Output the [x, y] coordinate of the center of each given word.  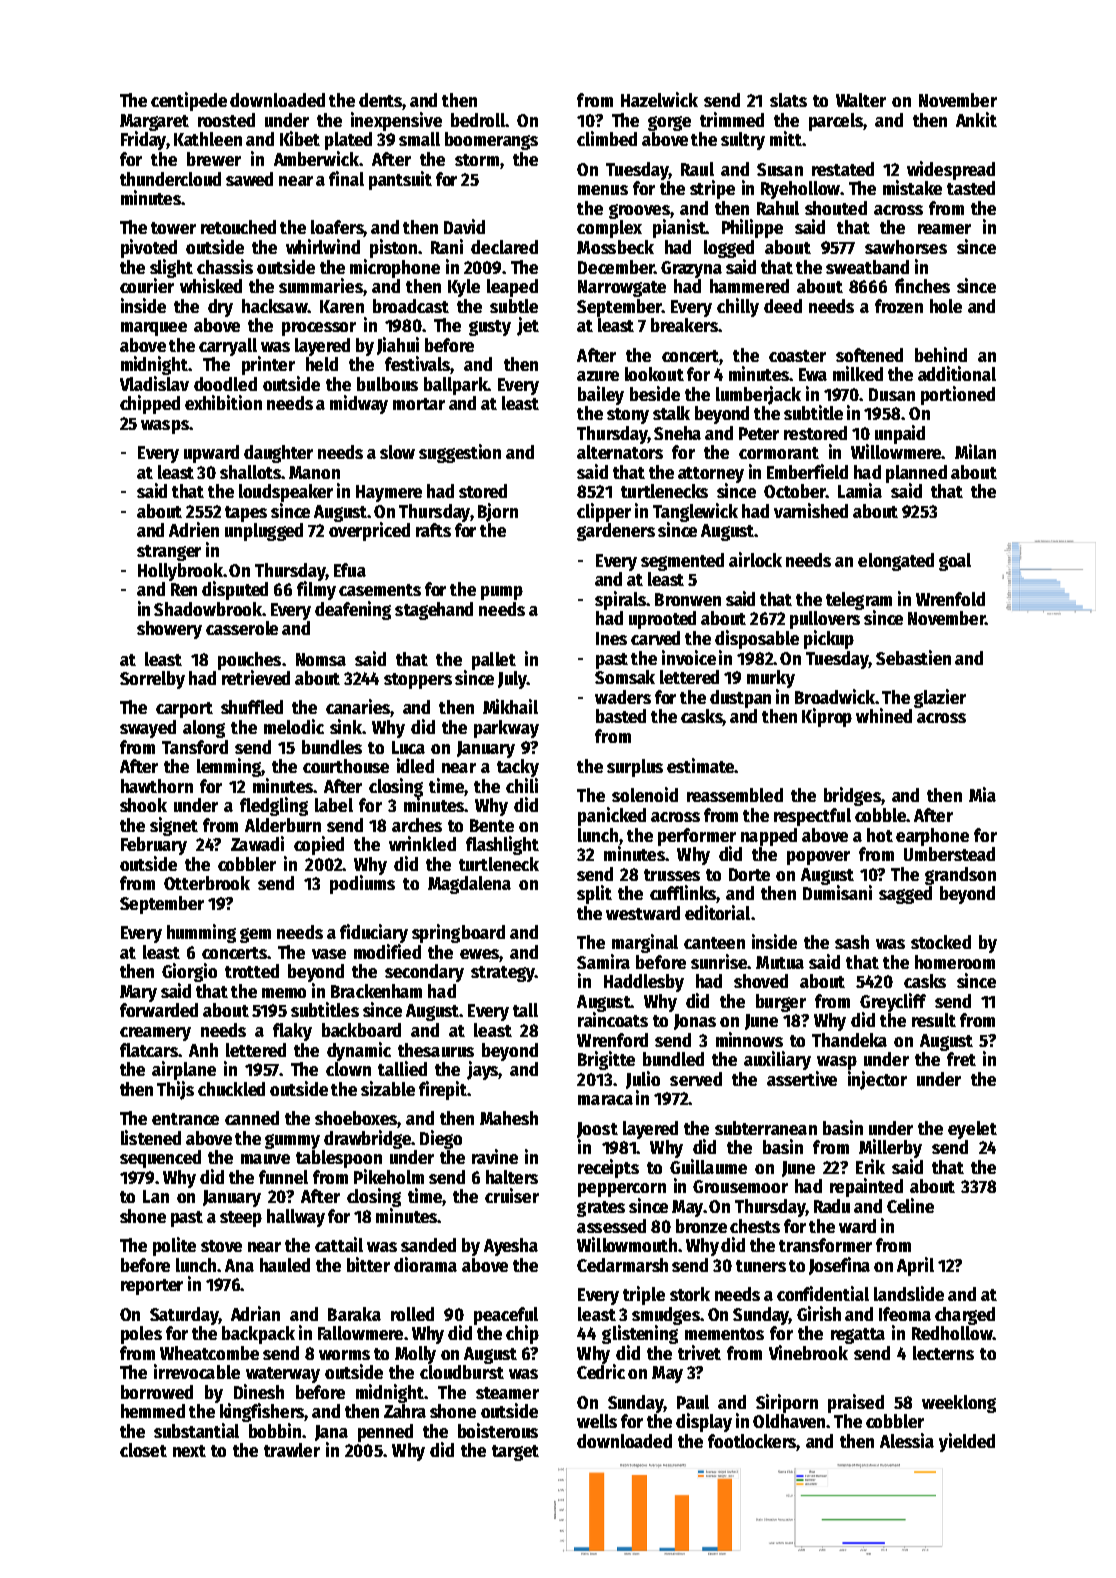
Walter [861, 100]
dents [381, 101]
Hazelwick [659, 99]
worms [344, 1355]
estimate [700, 765]
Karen [342, 306]
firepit [443, 1090]
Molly [415, 1355]
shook [143, 805]
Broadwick [835, 696]
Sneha [677, 433]
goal [955, 562]
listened [151, 1137]
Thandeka [849, 1040]
